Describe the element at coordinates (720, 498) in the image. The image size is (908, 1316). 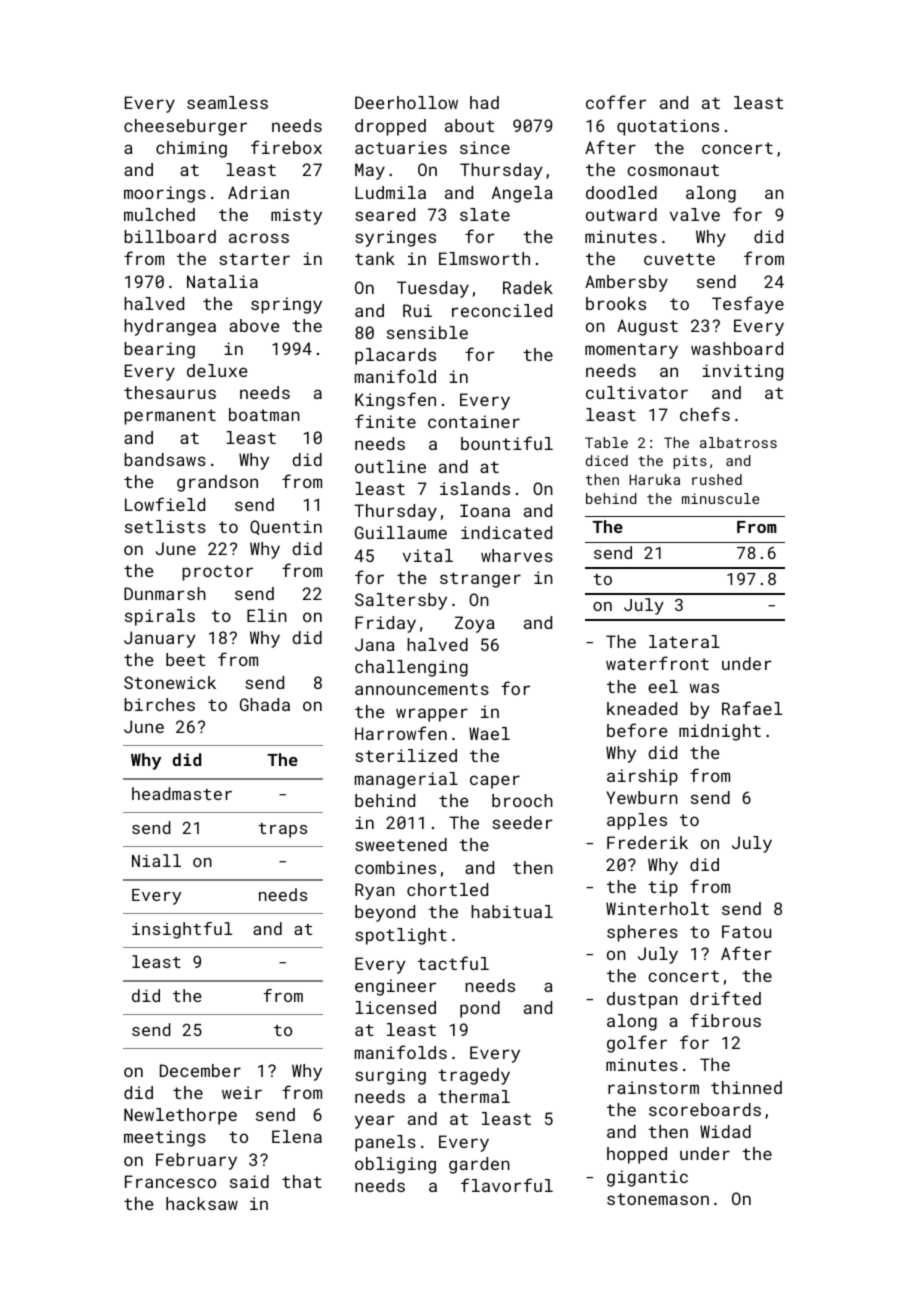
I see `minuscule` at that location.
